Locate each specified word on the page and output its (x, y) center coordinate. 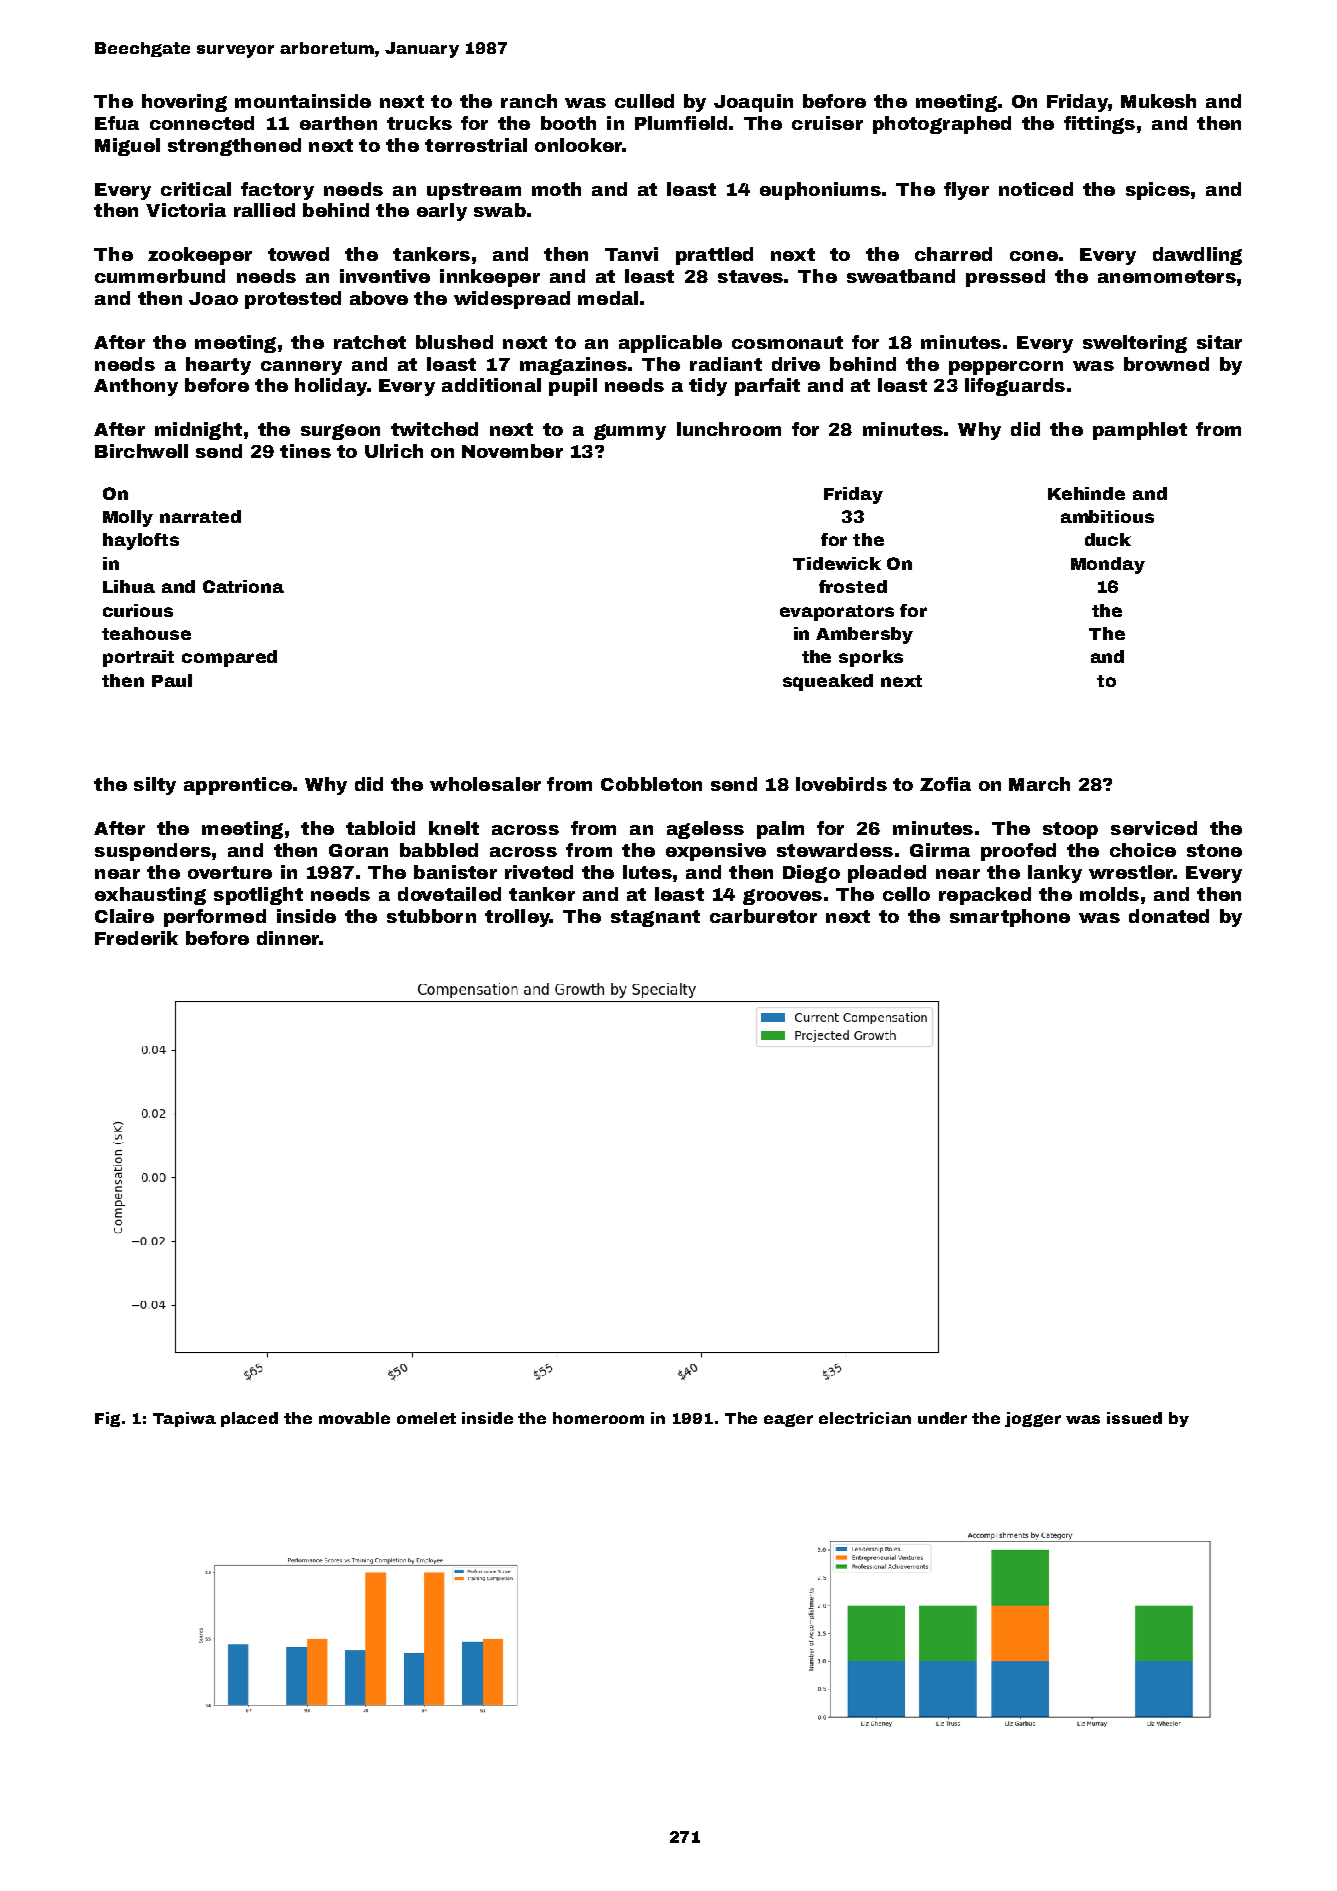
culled (644, 101)
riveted (539, 872)
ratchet (370, 342)
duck (1108, 539)
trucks (419, 123)
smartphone (1010, 918)
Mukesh (1158, 101)
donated (1169, 916)
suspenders (153, 852)
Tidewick (837, 563)
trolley (517, 918)
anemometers (1167, 276)
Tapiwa (184, 1419)
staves (750, 276)
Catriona (243, 586)
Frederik (136, 938)
